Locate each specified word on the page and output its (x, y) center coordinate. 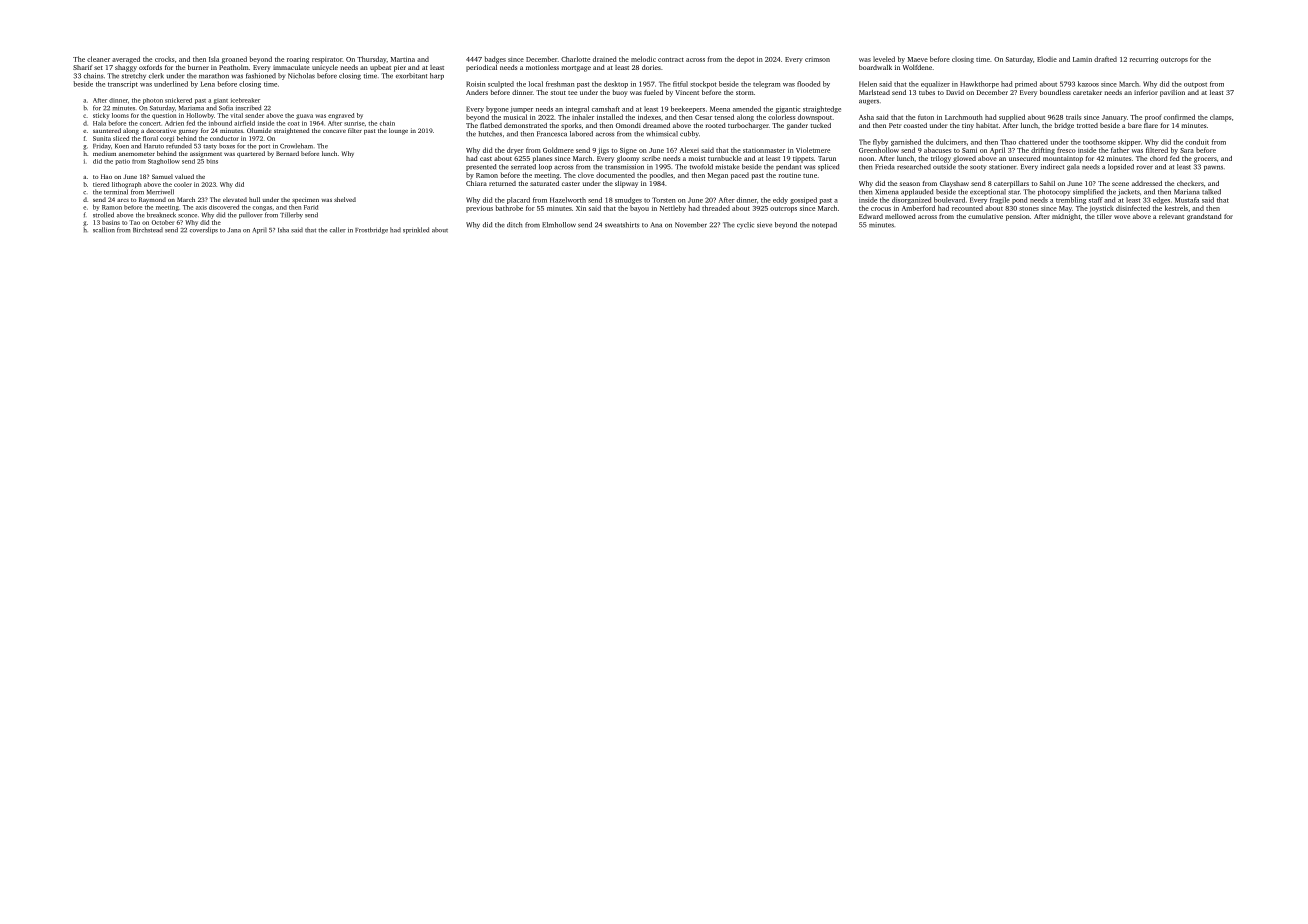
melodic (643, 59)
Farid (311, 207)
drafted (1105, 59)
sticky (101, 116)
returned (502, 183)
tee (572, 93)
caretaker (1087, 92)
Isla (214, 59)
